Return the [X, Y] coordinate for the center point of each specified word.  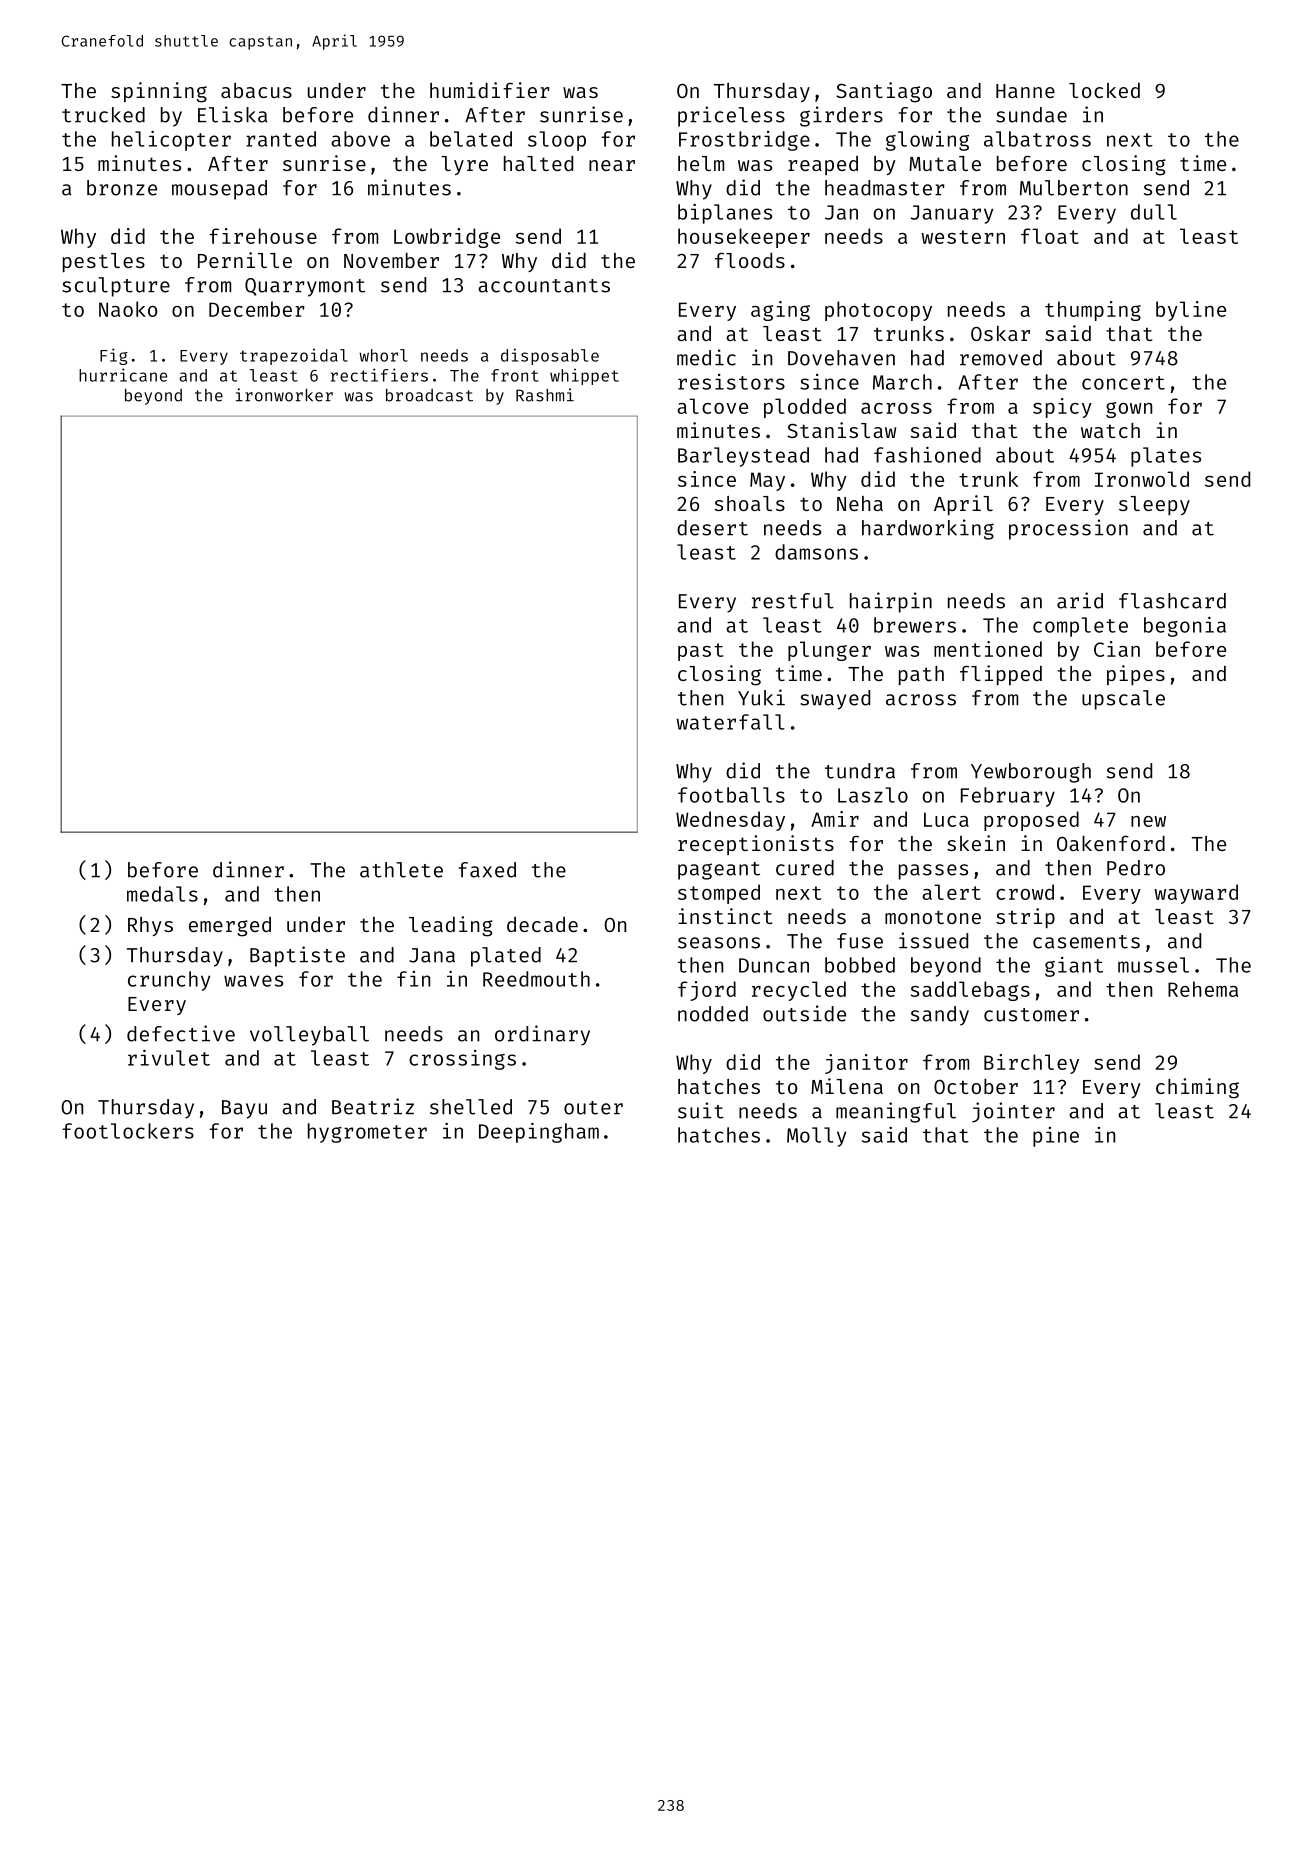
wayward [1196, 894]
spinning [159, 92]
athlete [401, 870]
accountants [544, 286]
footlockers [128, 1131]
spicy [1062, 408]
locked [1104, 90]
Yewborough [1031, 773]
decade [542, 924]
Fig [114, 356]
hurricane [123, 375]
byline [1191, 311]
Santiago [884, 92]
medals [162, 894]
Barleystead [743, 457]
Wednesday [730, 821]
